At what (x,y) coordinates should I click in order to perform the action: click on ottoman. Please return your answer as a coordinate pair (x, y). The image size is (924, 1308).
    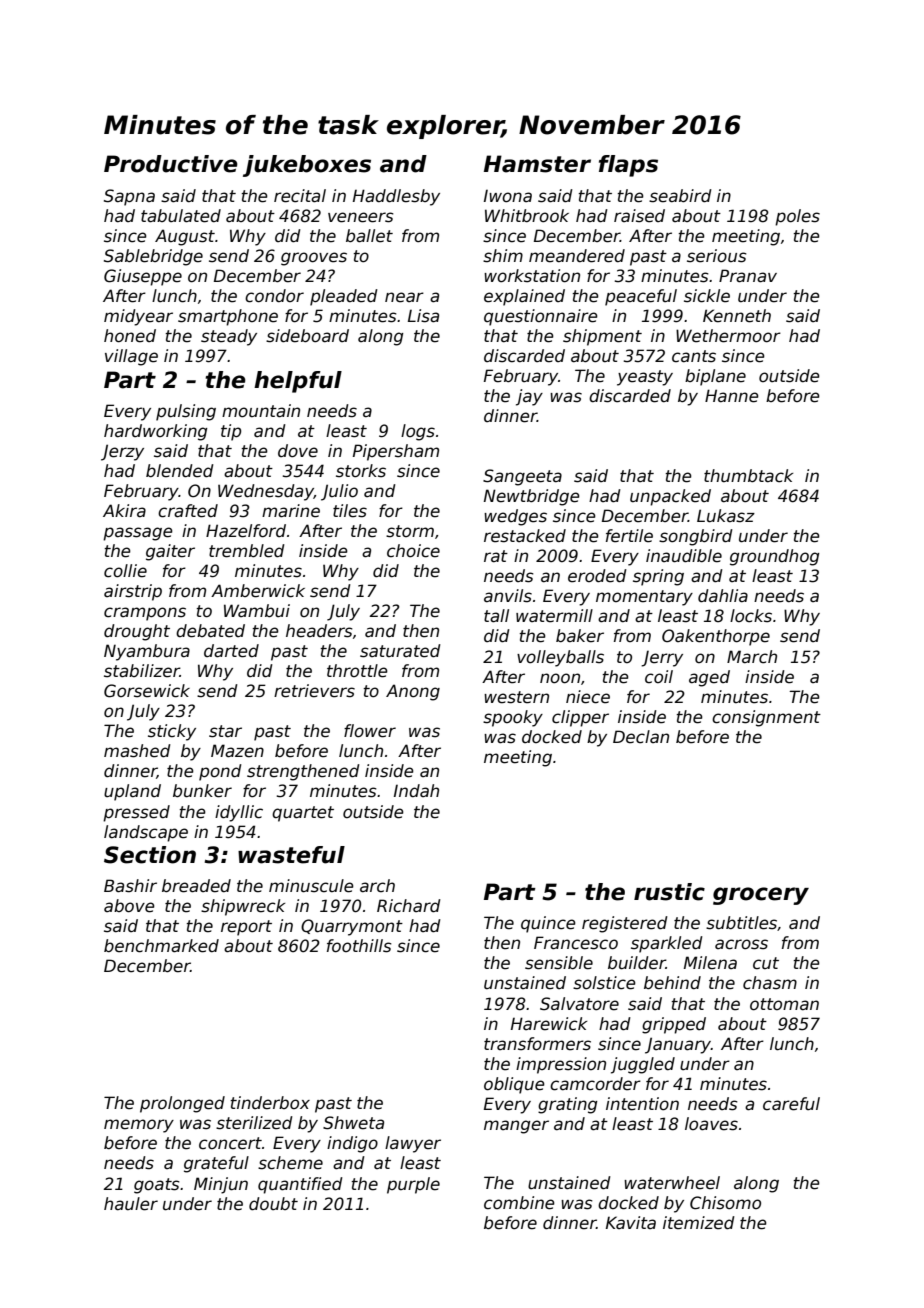
    Looking at the image, I should click on (784, 1004).
